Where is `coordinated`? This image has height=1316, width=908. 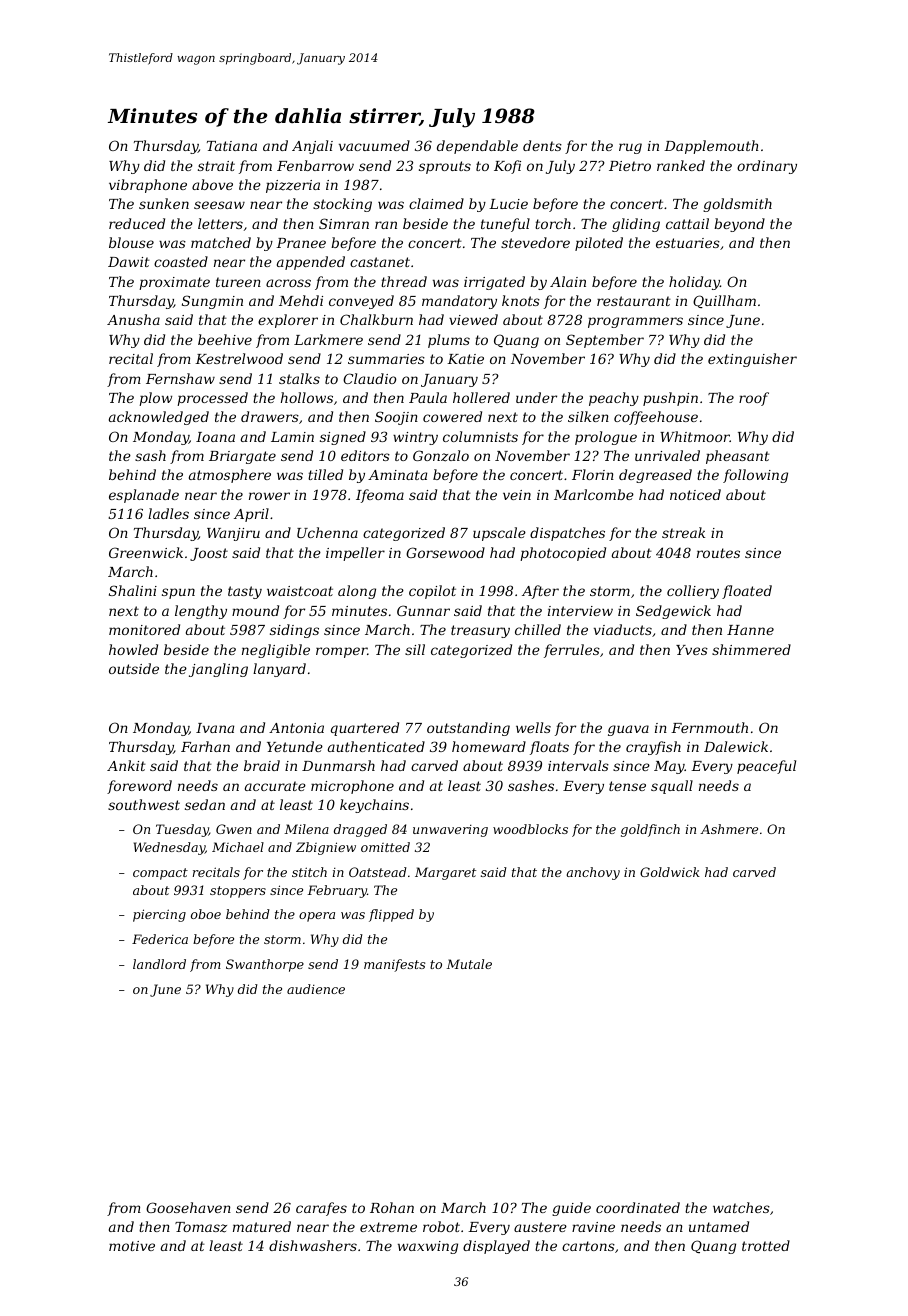 coordinated is located at coordinates (638, 1207).
